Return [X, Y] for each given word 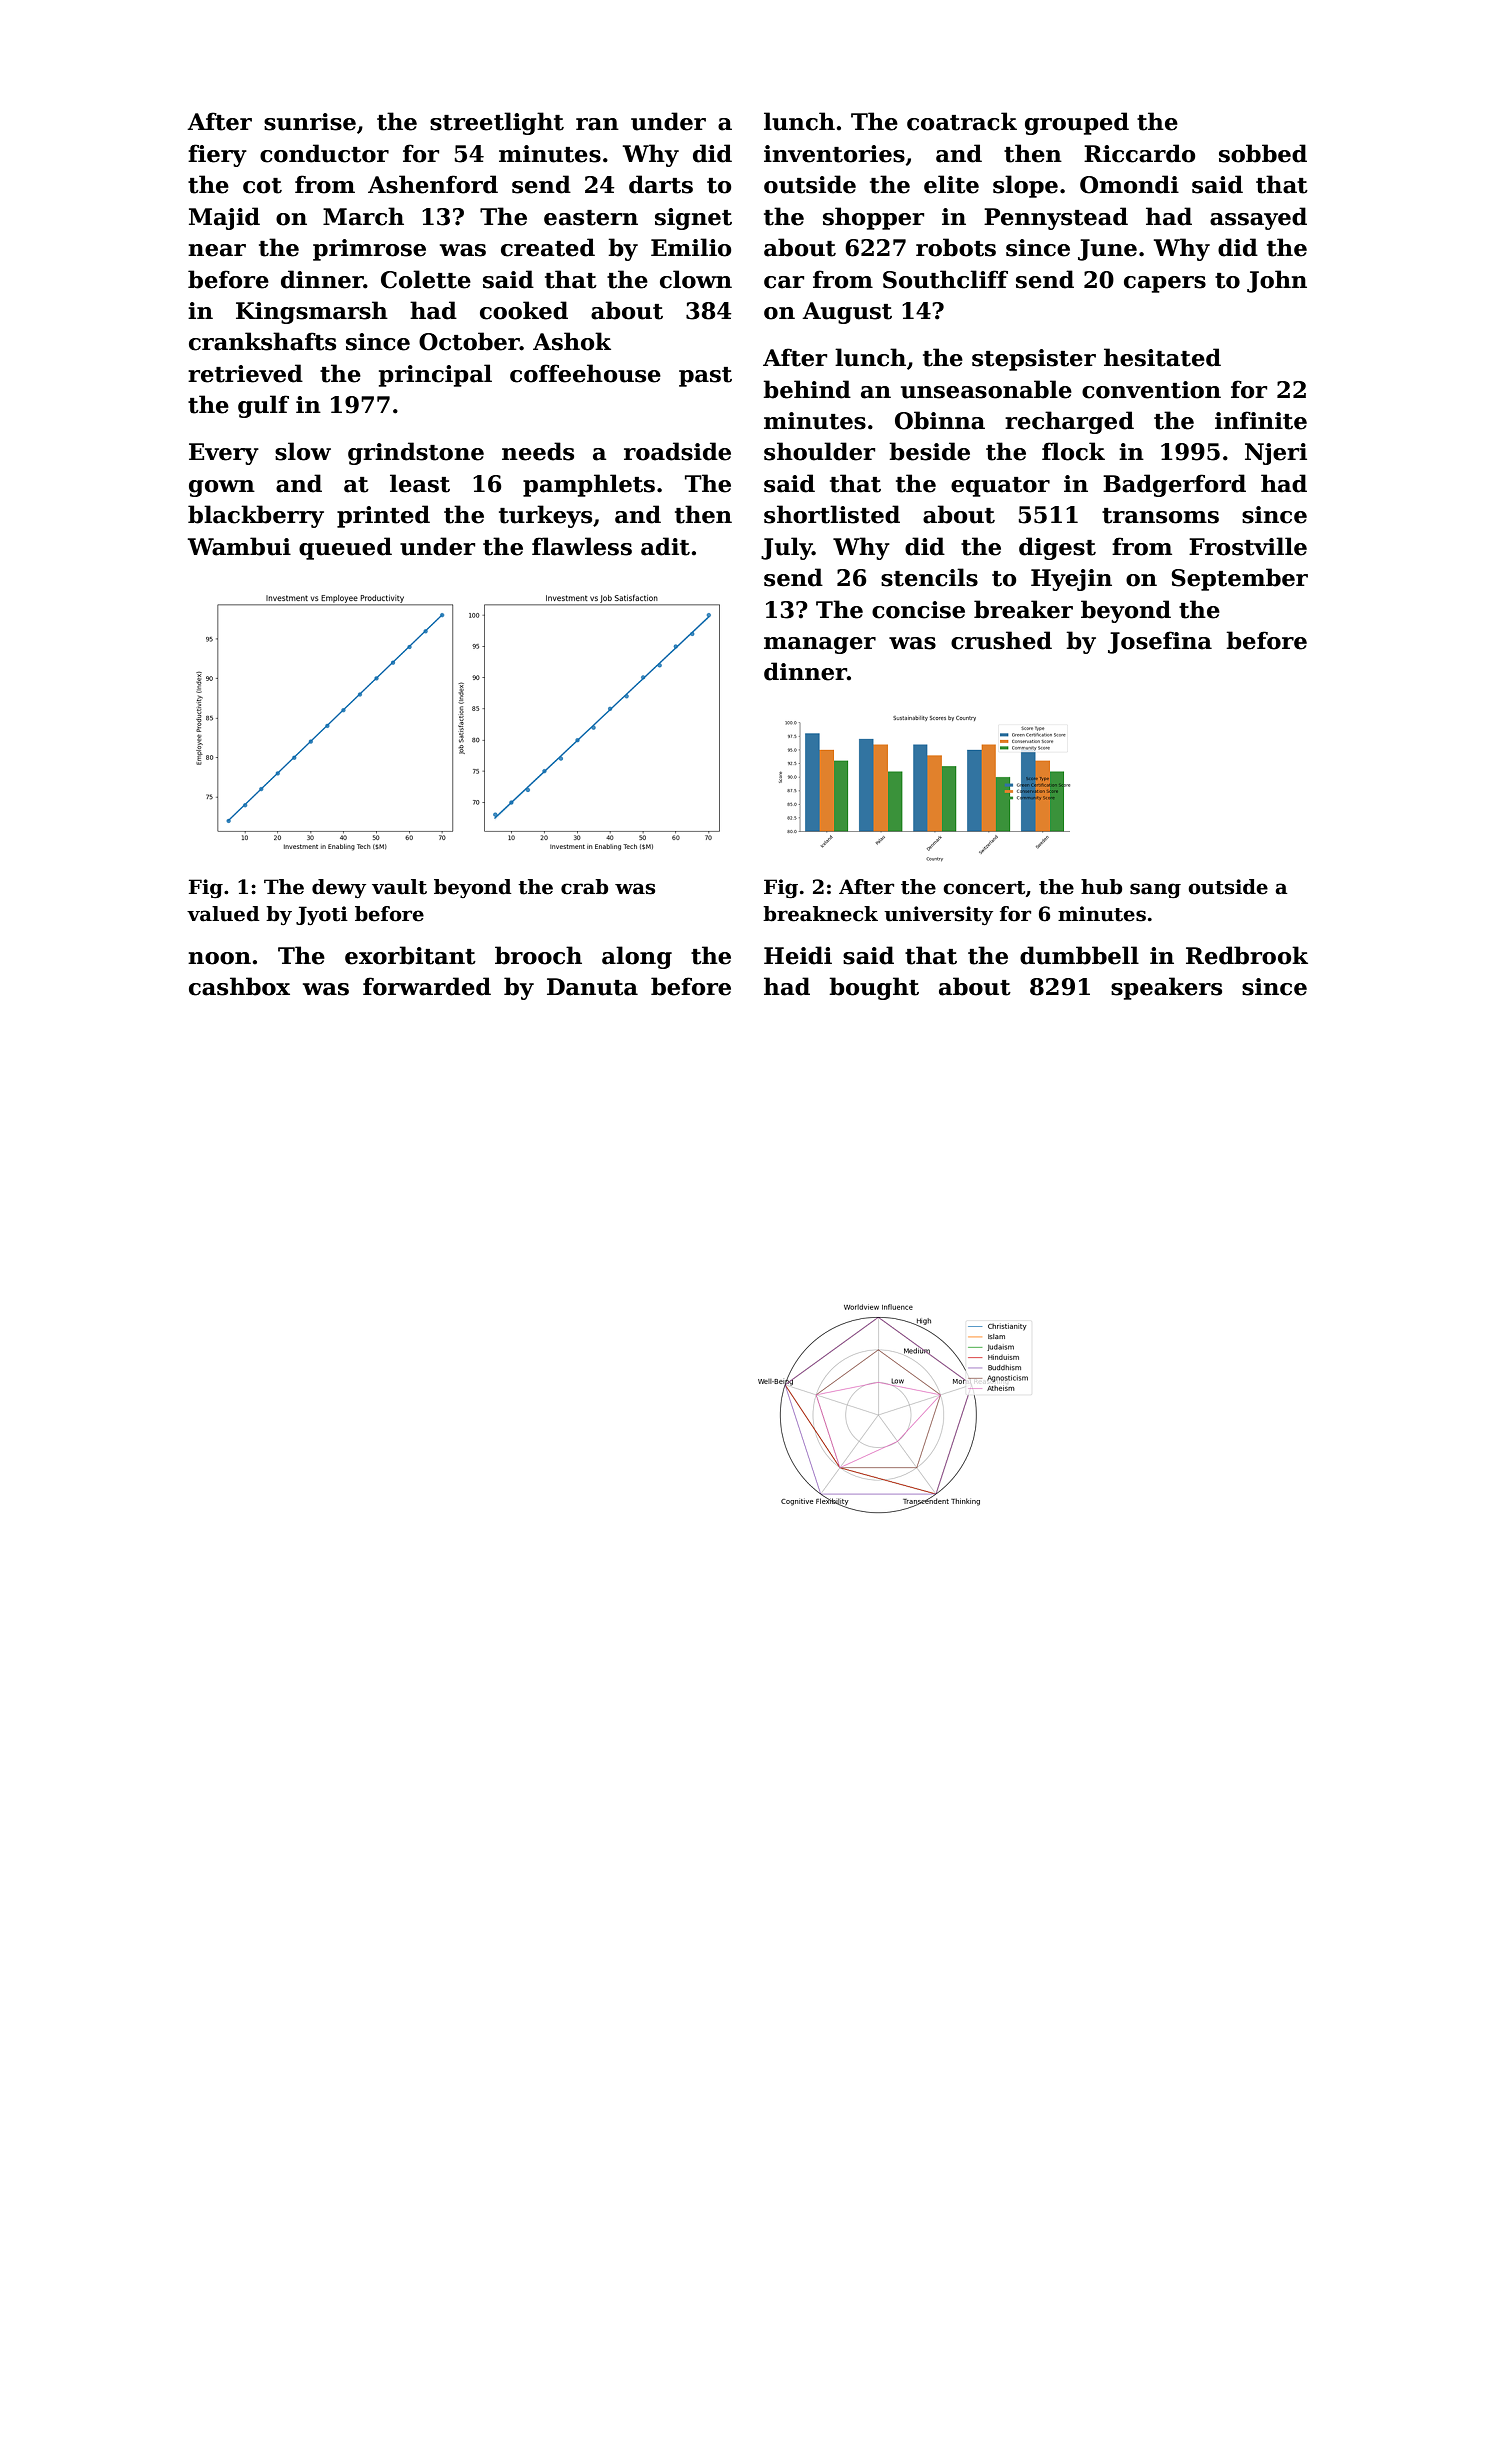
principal [435, 375]
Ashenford [433, 184]
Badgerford [1174, 485]
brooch [538, 955]
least [420, 483]
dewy [339, 889]
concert [984, 888]
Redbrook [1247, 955]
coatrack [962, 121]
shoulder [819, 451]
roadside [677, 451]
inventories [834, 154]
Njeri [1276, 454]
